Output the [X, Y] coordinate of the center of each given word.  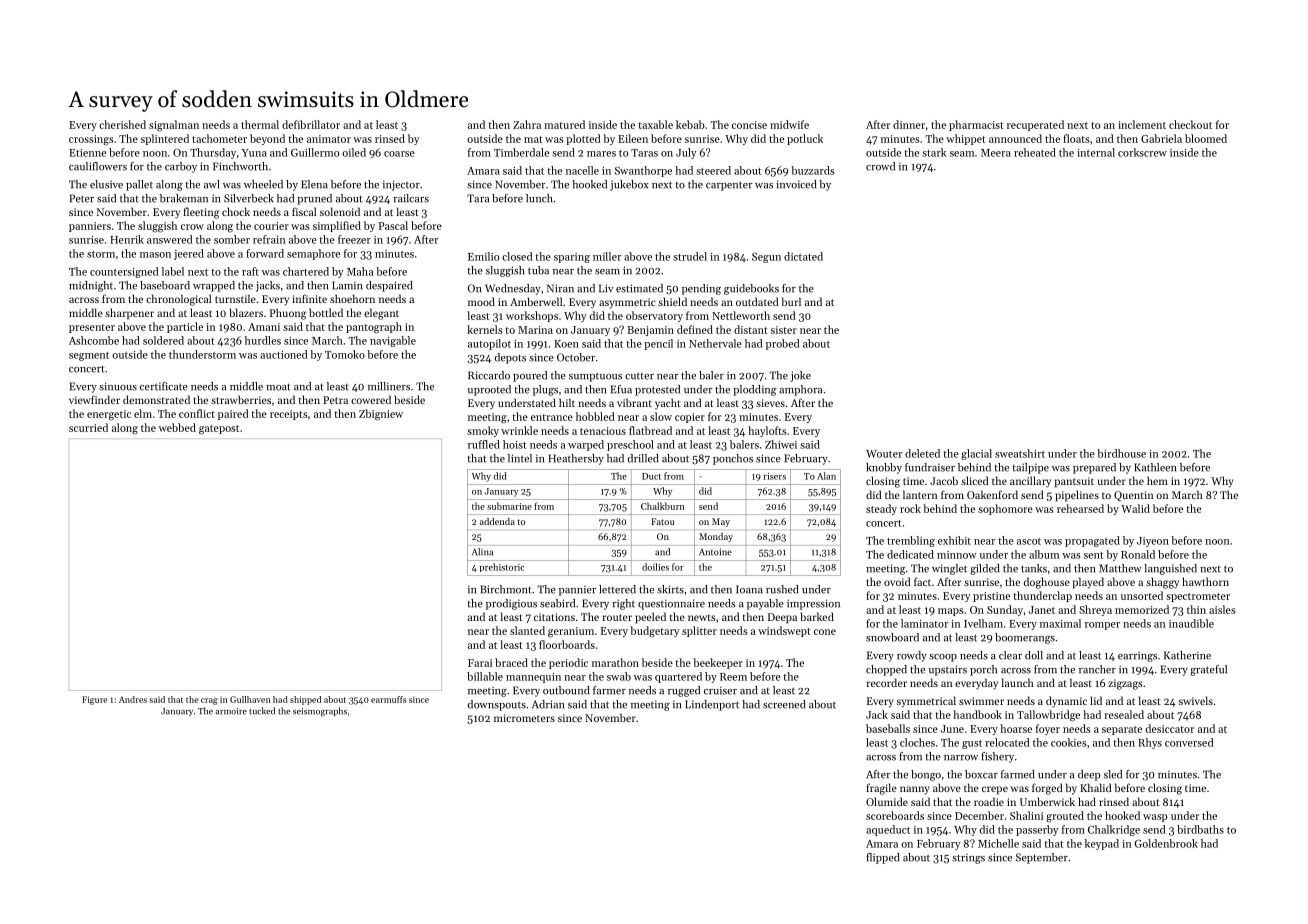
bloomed [1206, 138]
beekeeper [718, 663]
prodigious [511, 604]
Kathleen [1155, 467]
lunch [539, 198]
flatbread [650, 430]
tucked [262, 711]
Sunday [1005, 610]
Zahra [527, 124]
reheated [1035, 152]
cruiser [720, 690]
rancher [1097, 669]
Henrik [127, 239]
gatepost [219, 430]
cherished [122, 124]
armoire [231, 711]
